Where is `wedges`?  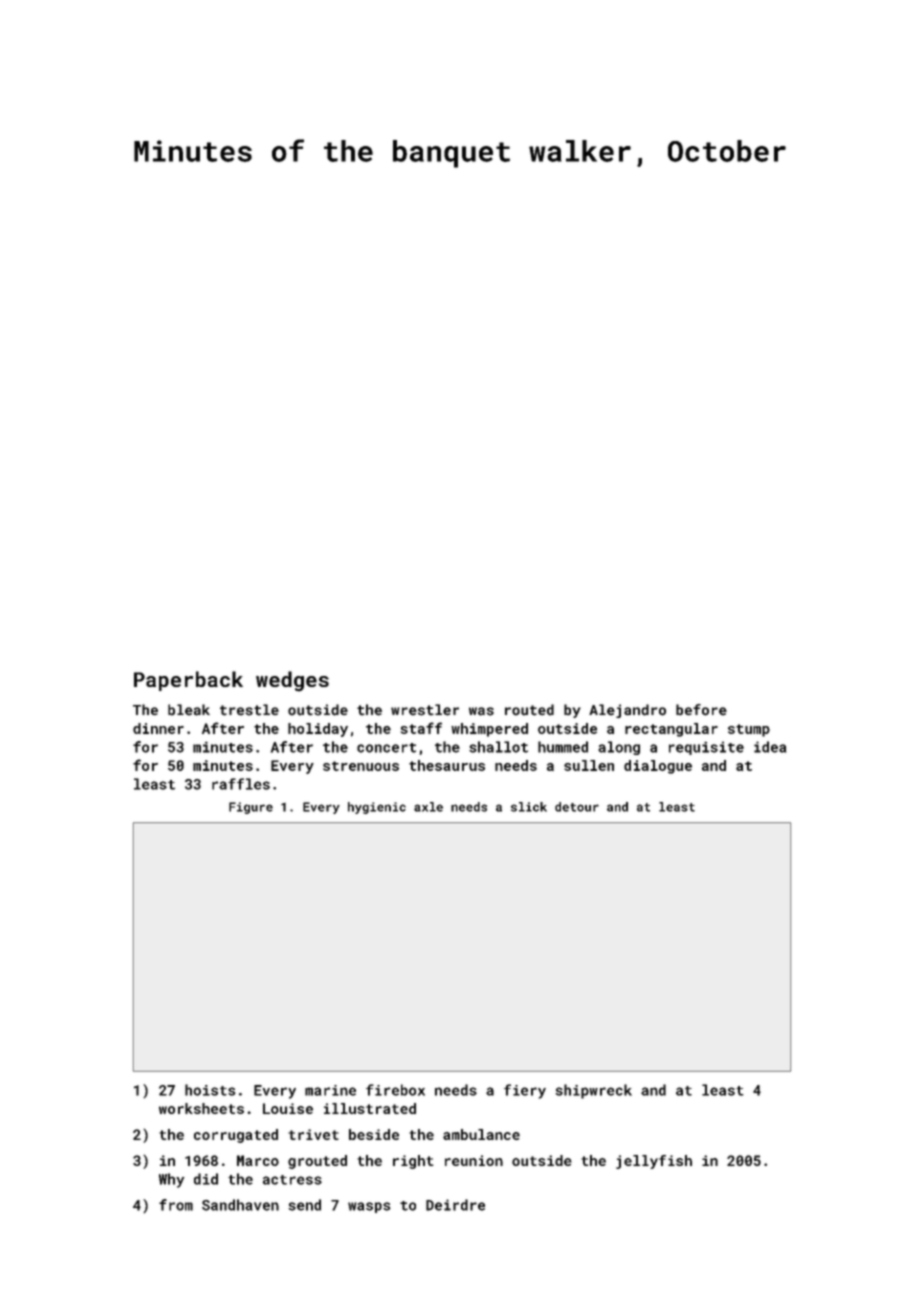
wedges is located at coordinates (292, 681).
